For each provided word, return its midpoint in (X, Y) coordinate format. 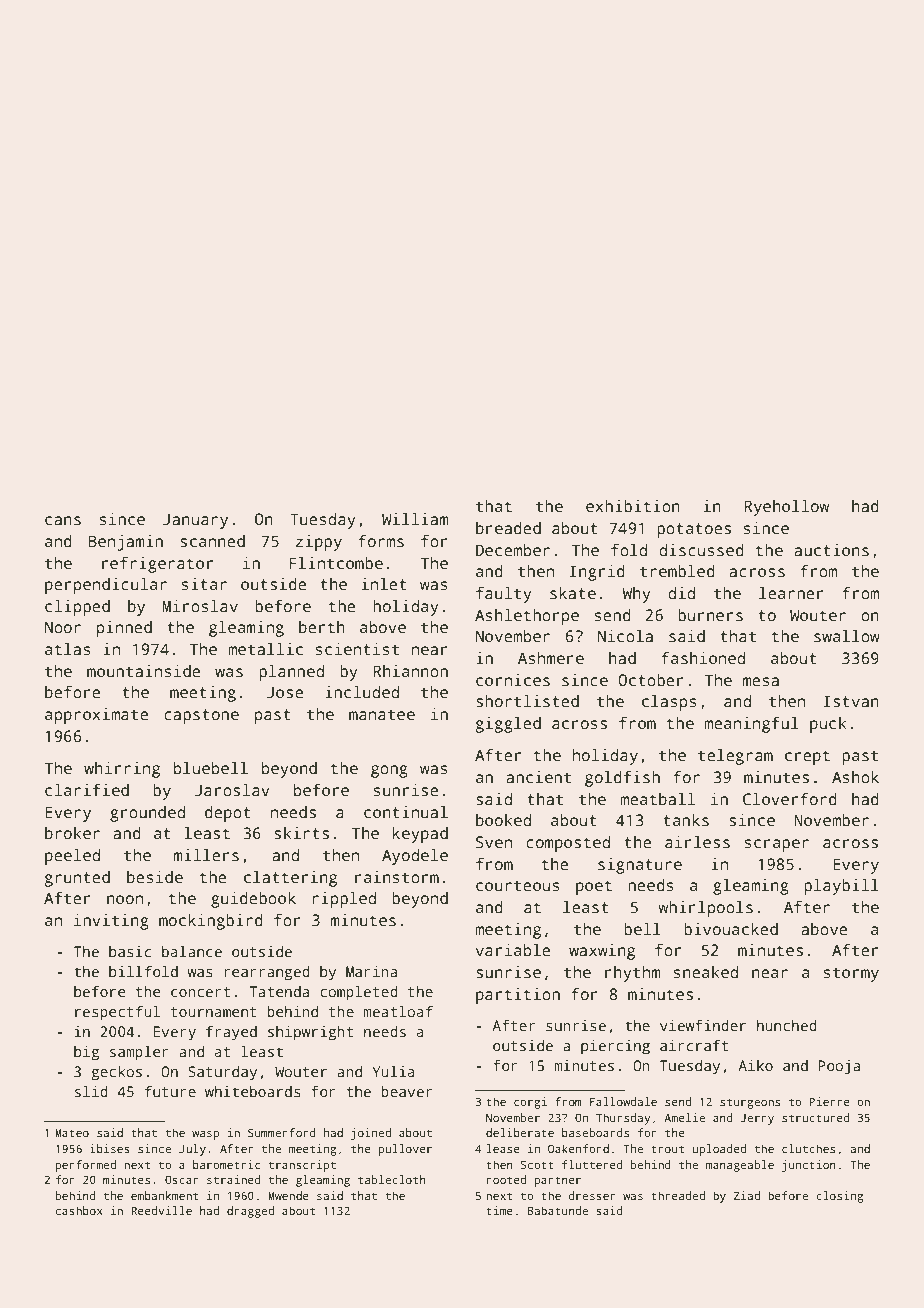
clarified (87, 790)
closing (840, 1197)
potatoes (694, 530)
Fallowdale (623, 1101)
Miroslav (200, 606)
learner (791, 593)
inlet (384, 584)
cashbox (79, 1210)
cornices (513, 680)
